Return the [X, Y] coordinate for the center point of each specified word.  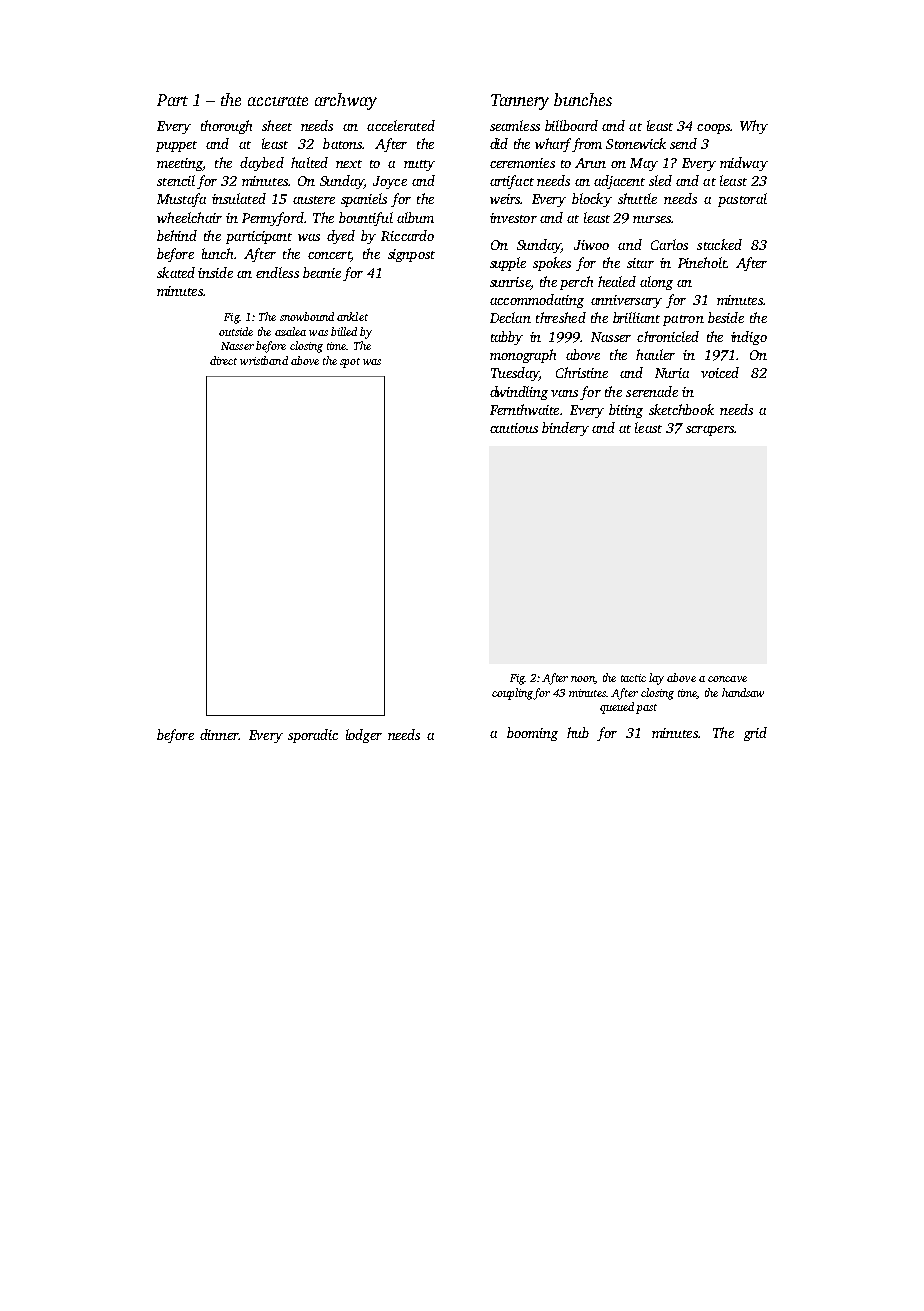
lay [656, 679]
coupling [512, 694]
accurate [278, 101]
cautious [514, 428]
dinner [219, 734]
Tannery [520, 102]
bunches [583, 99]
